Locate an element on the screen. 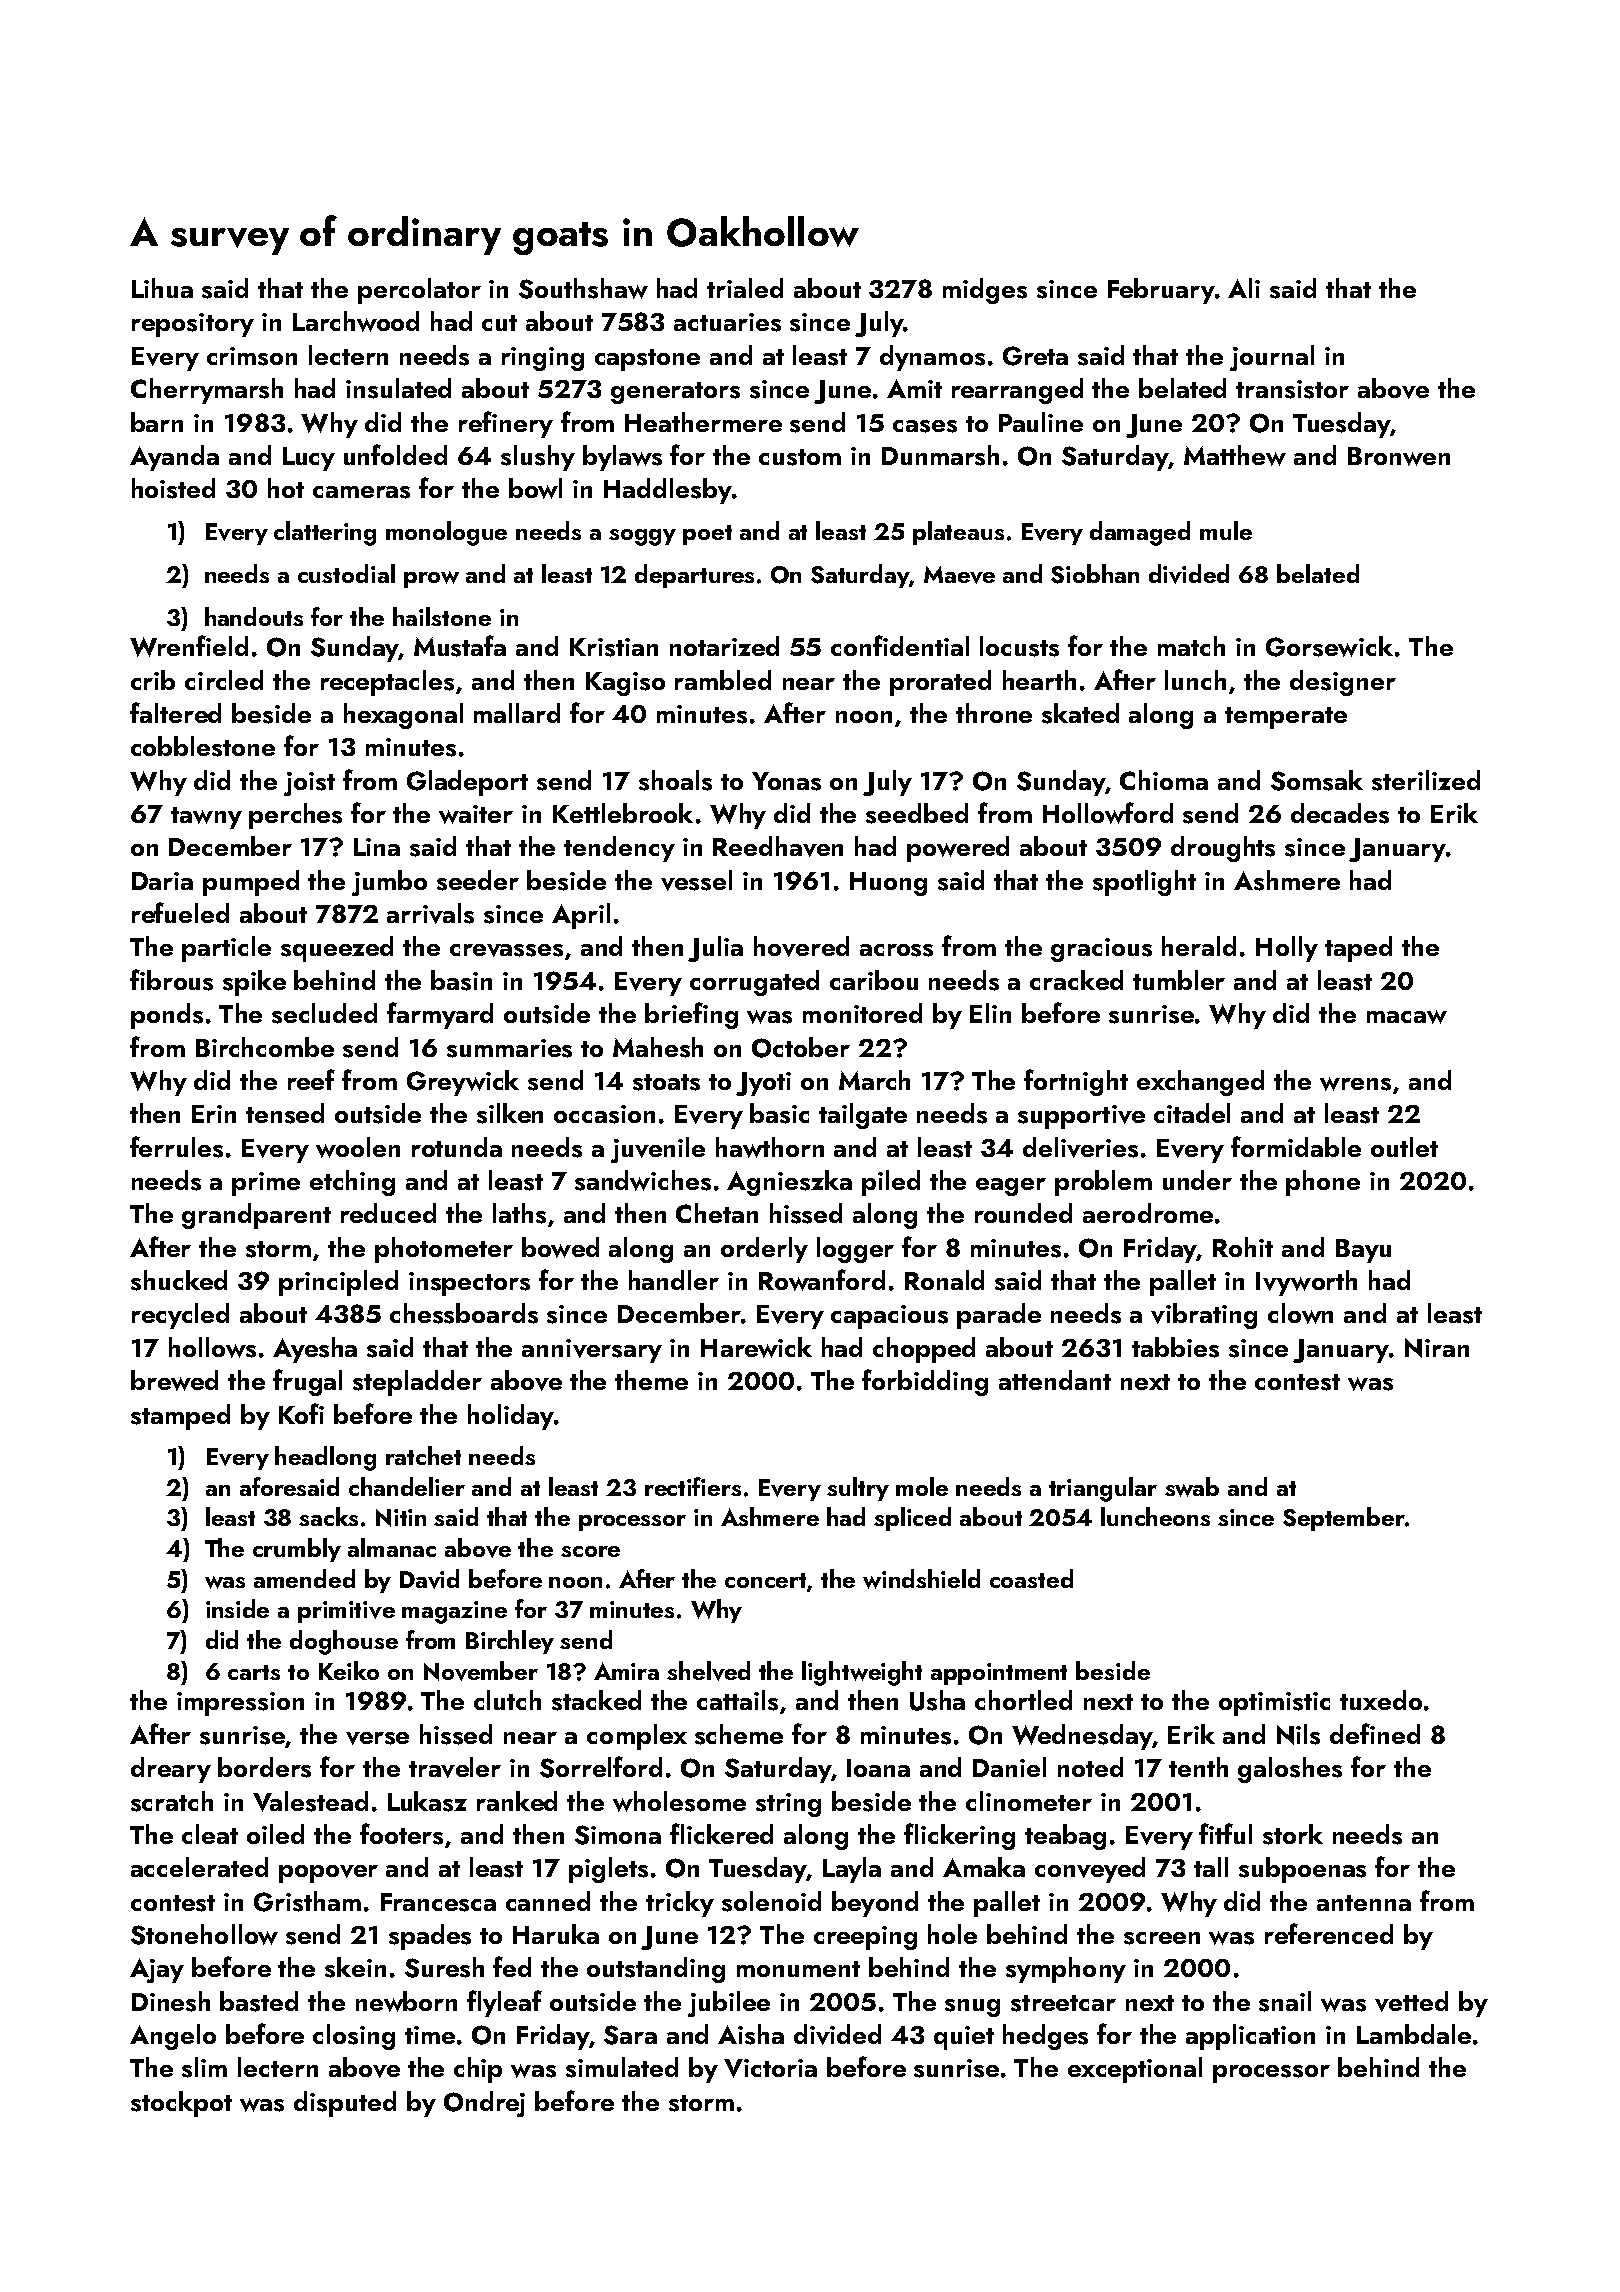 The image size is (1620, 2292). custom is located at coordinates (800, 457).
